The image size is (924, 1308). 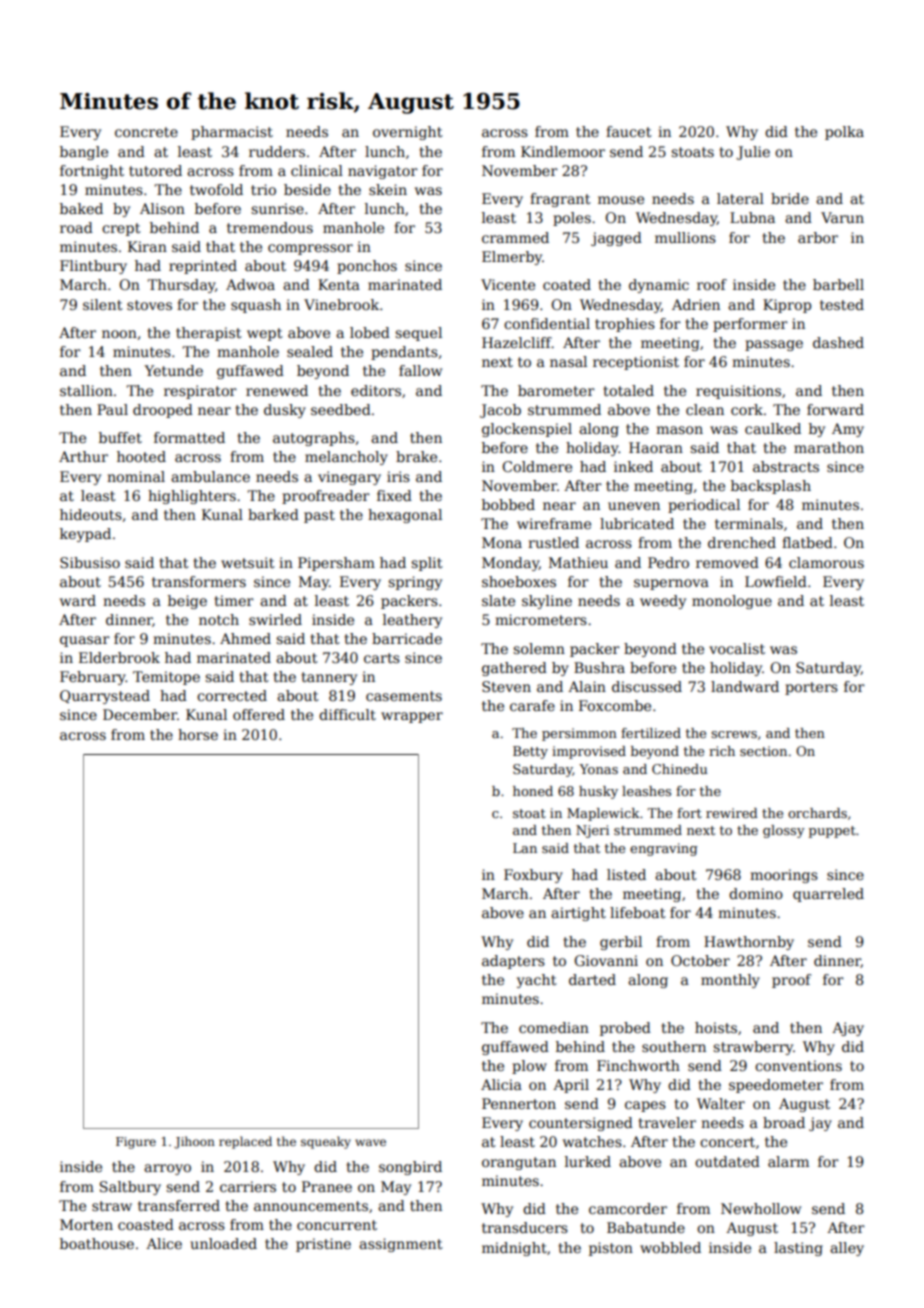 I want to click on Lubna, so click(x=752, y=217).
